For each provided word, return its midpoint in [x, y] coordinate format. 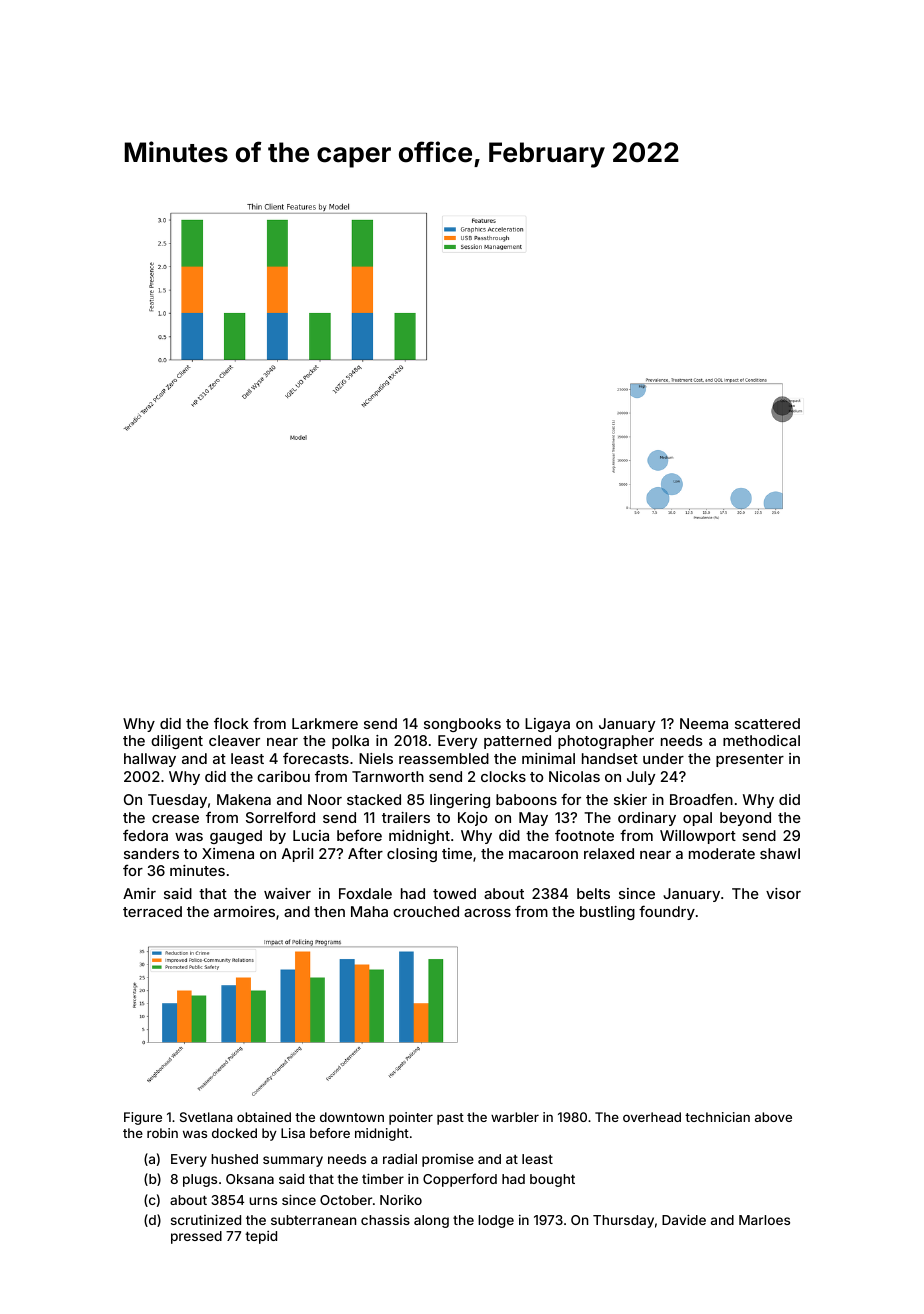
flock [231, 723]
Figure [143, 1118]
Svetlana [206, 1117]
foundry [667, 912]
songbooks [462, 725]
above [773, 1117]
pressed [196, 1237]
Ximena [228, 853]
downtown [352, 1117]
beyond [745, 819]
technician [717, 1117]
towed [454, 893]
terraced [152, 911]
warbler [515, 1117]
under [663, 758]
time [457, 853]
